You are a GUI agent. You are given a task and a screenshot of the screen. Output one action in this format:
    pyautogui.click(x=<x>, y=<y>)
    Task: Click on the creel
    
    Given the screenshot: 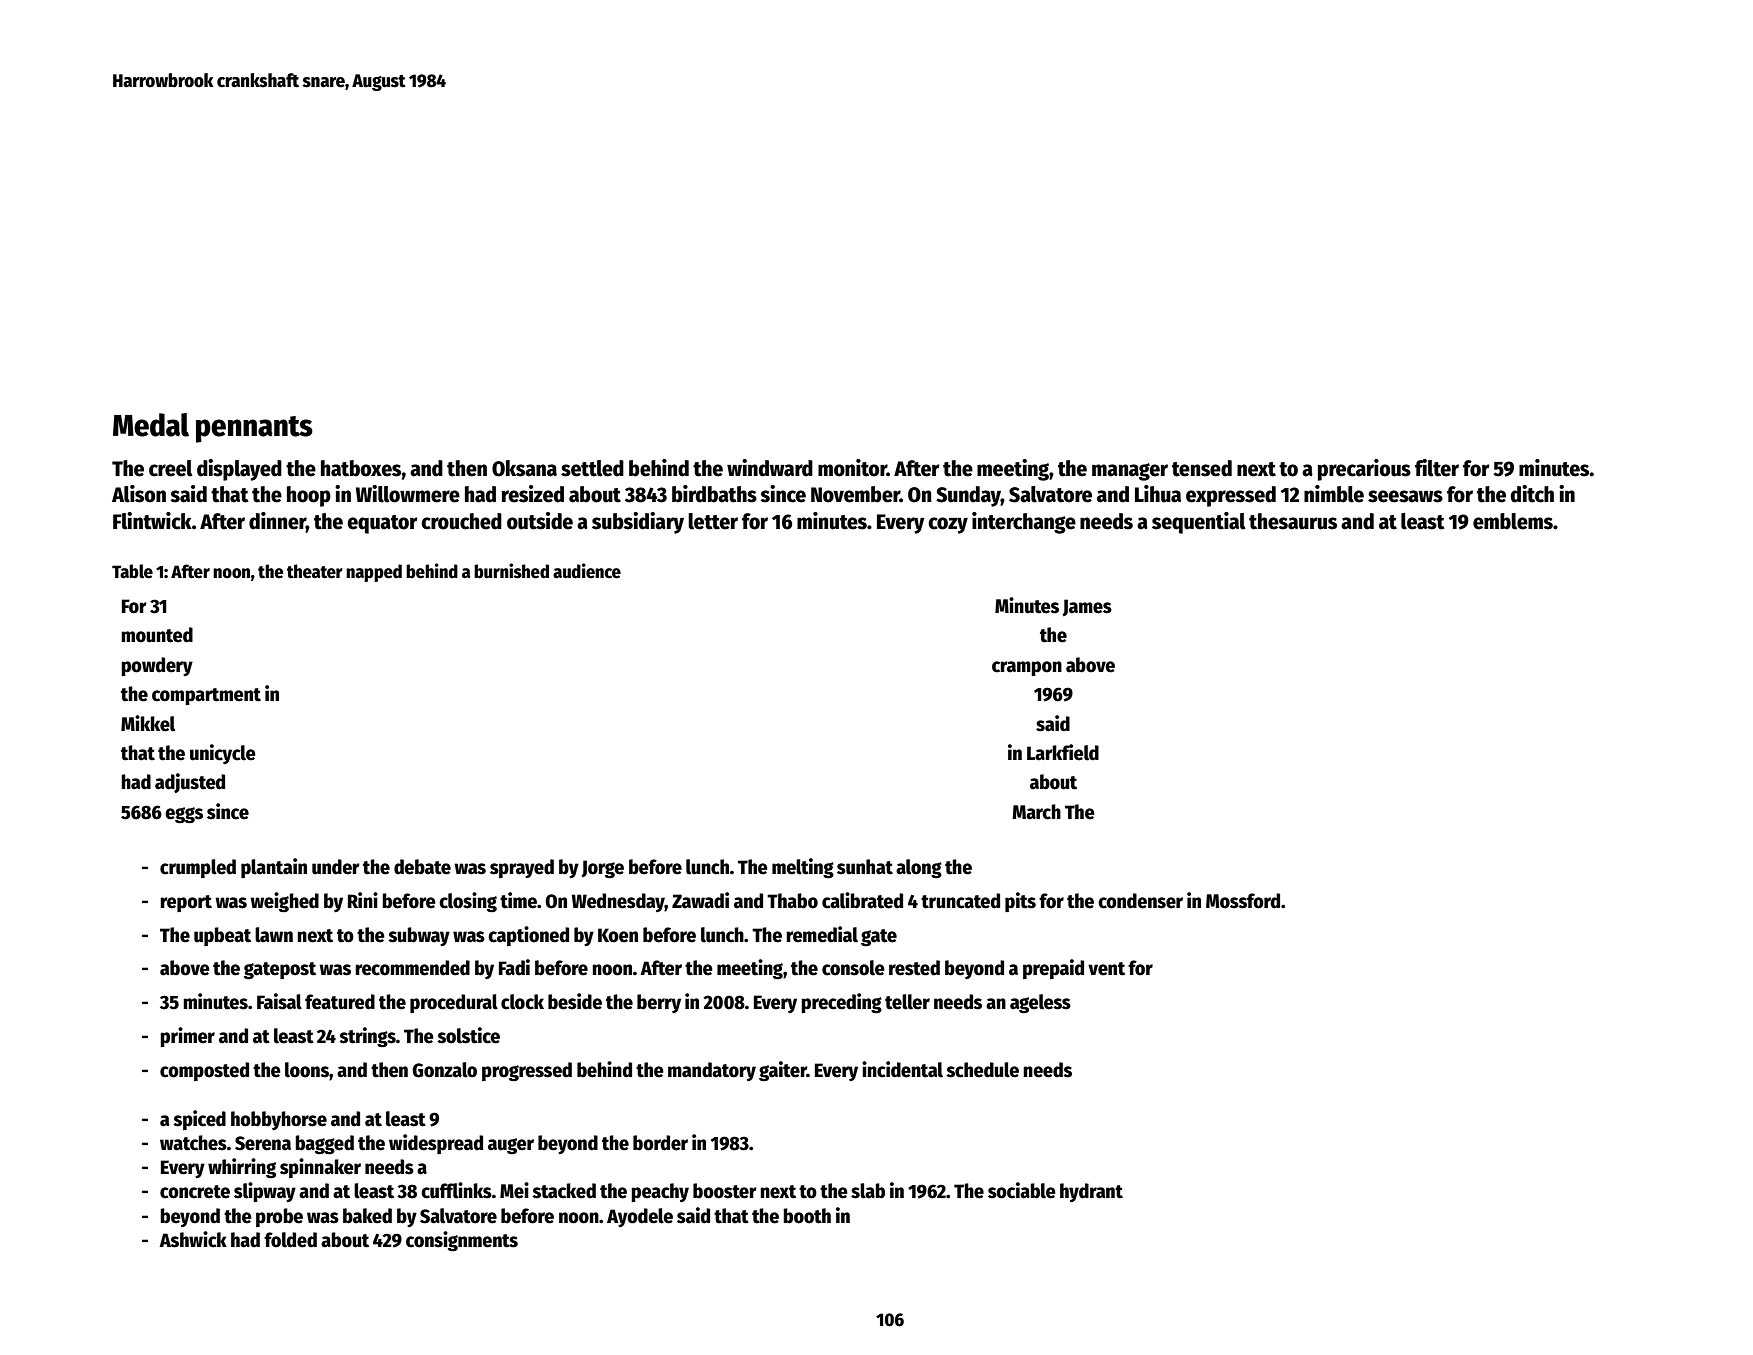 What is the action you would take?
    pyautogui.click(x=171, y=468)
